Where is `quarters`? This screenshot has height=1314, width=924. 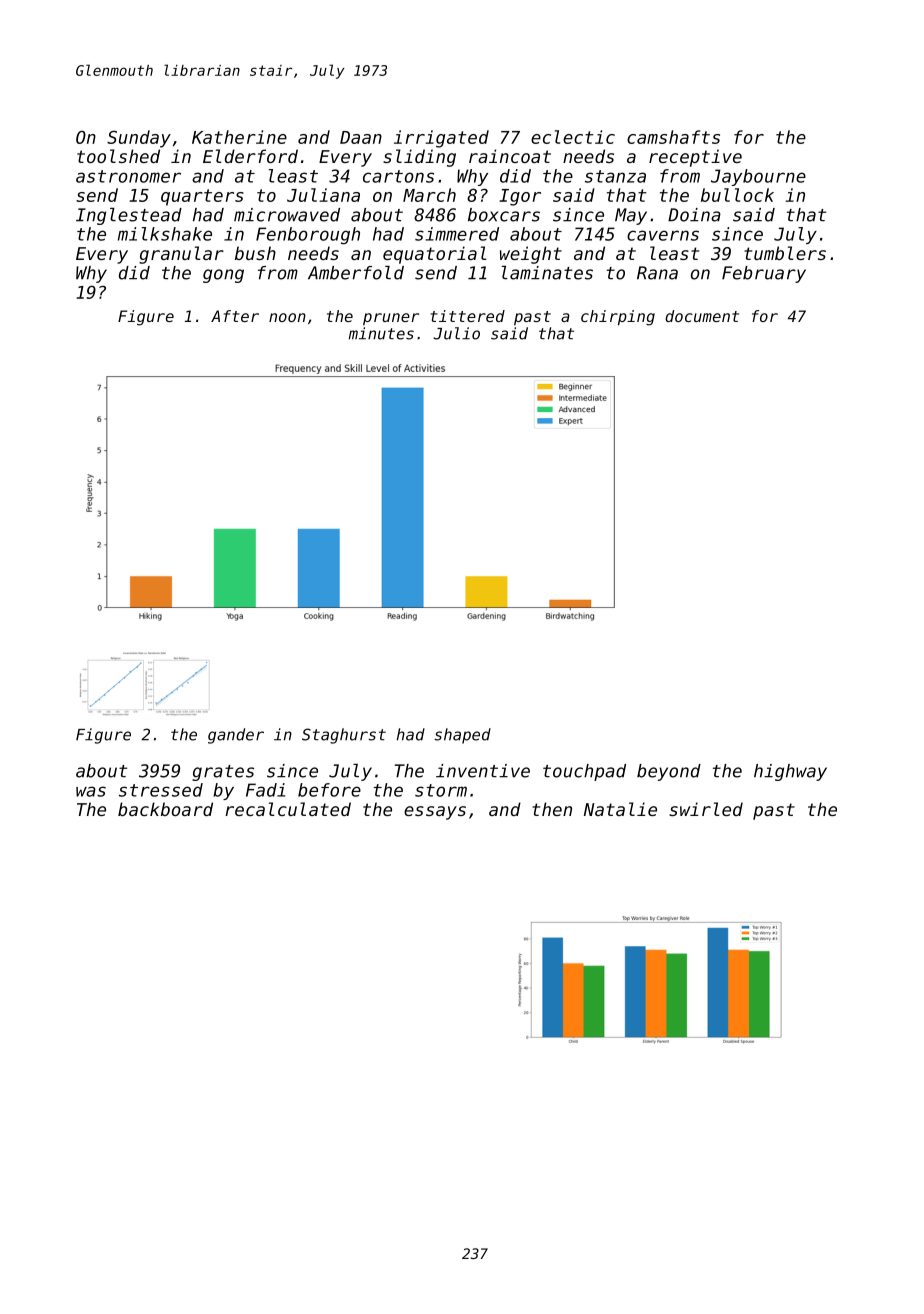 quarters is located at coordinates (202, 197).
